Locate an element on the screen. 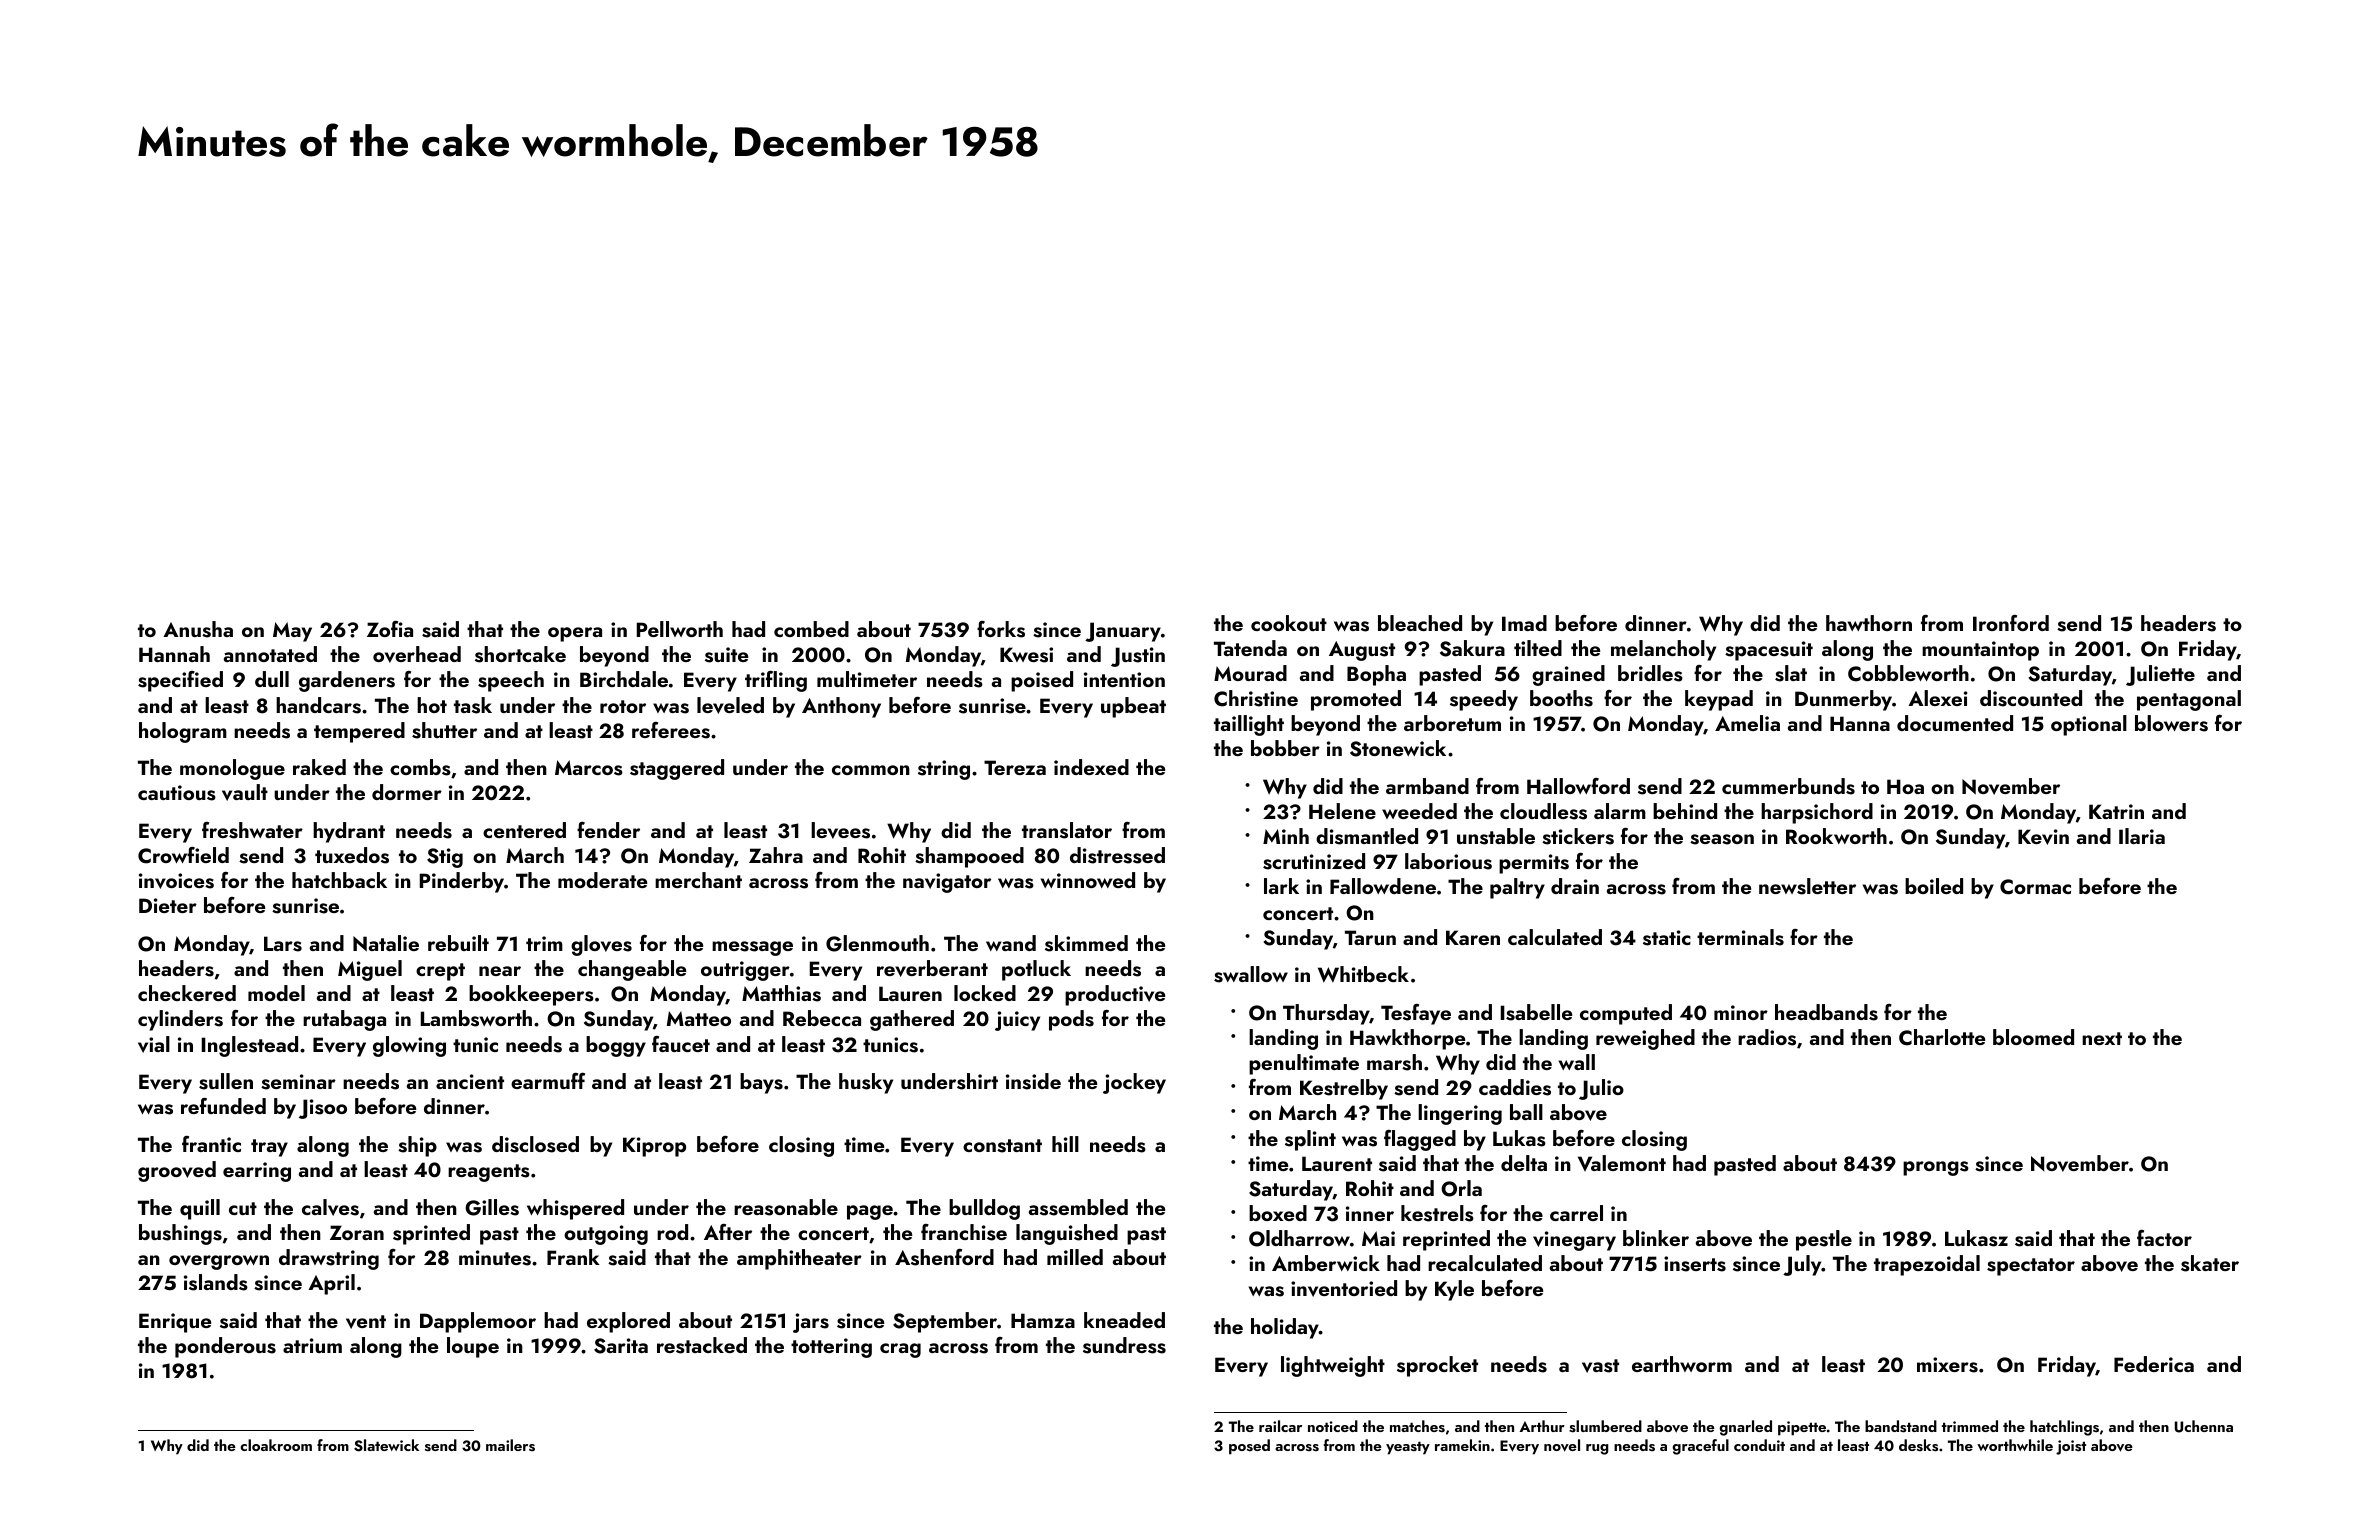 This screenshot has width=2380, height=1540. headbands is located at coordinates (1826, 1012).
